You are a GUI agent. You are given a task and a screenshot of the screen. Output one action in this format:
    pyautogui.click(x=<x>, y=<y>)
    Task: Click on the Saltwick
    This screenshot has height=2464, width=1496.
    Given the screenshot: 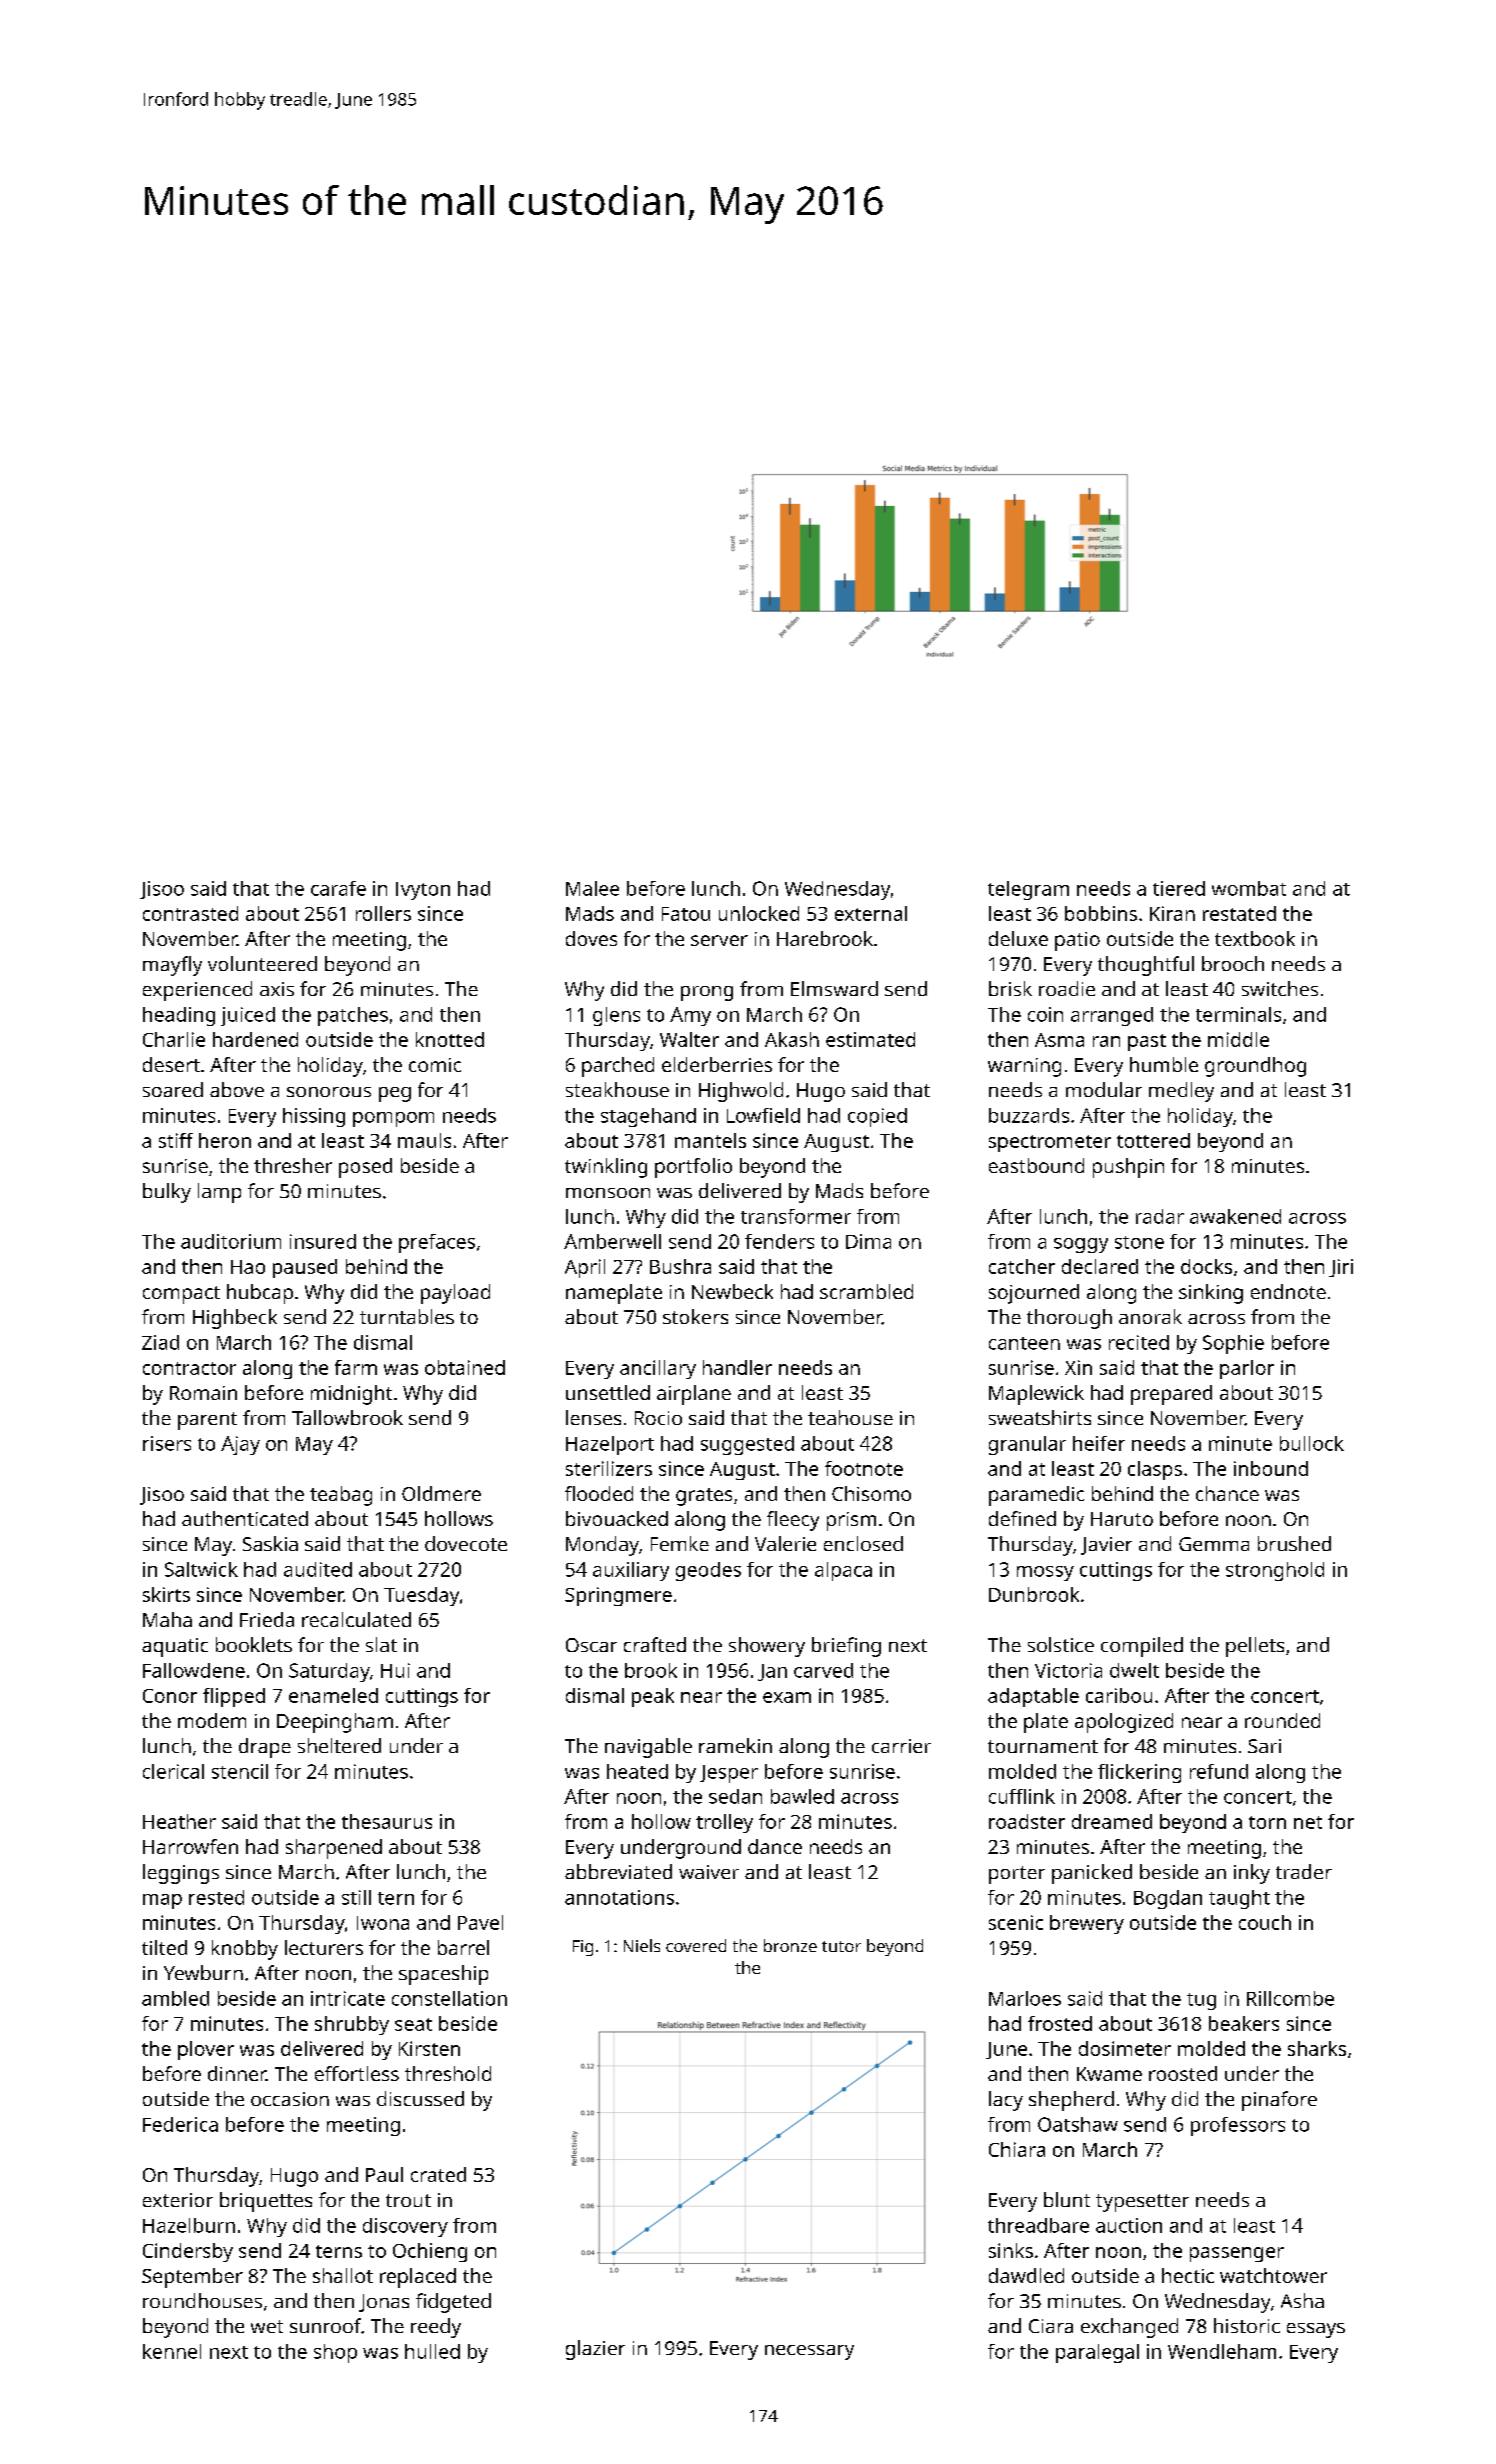 What is the action you would take?
    pyautogui.click(x=201, y=1569)
